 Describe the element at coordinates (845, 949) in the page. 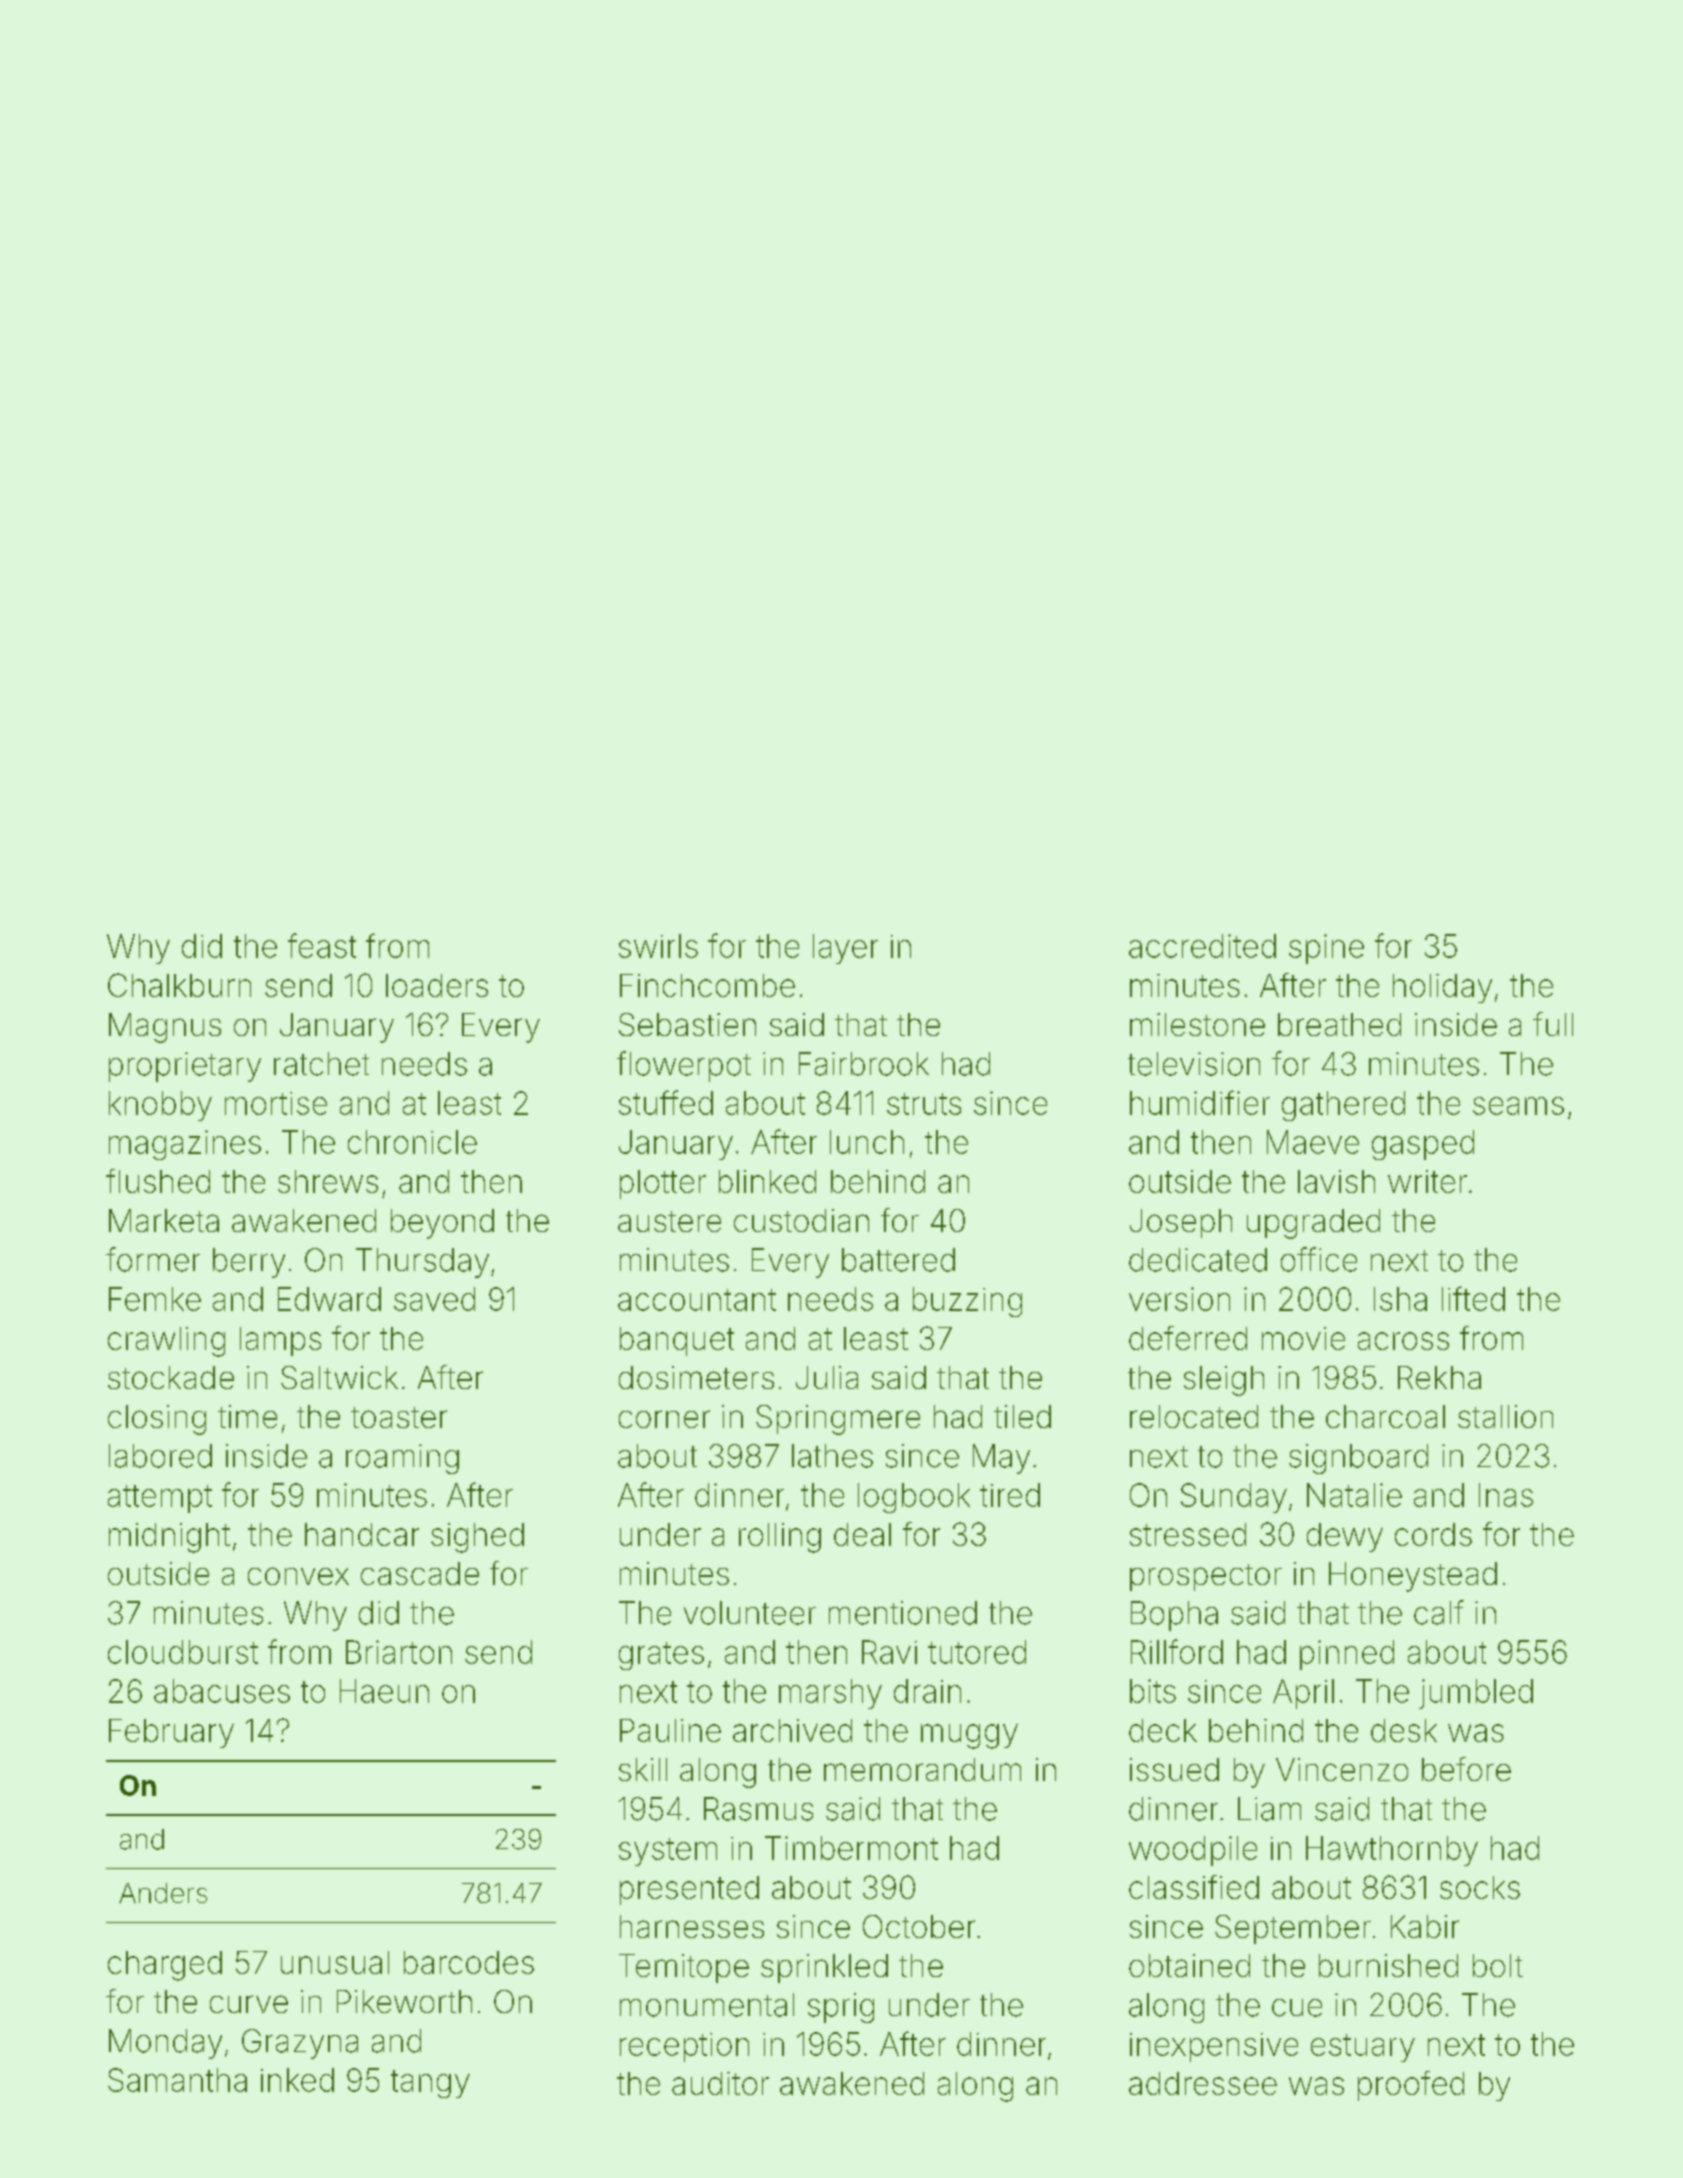

I see `layer` at that location.
